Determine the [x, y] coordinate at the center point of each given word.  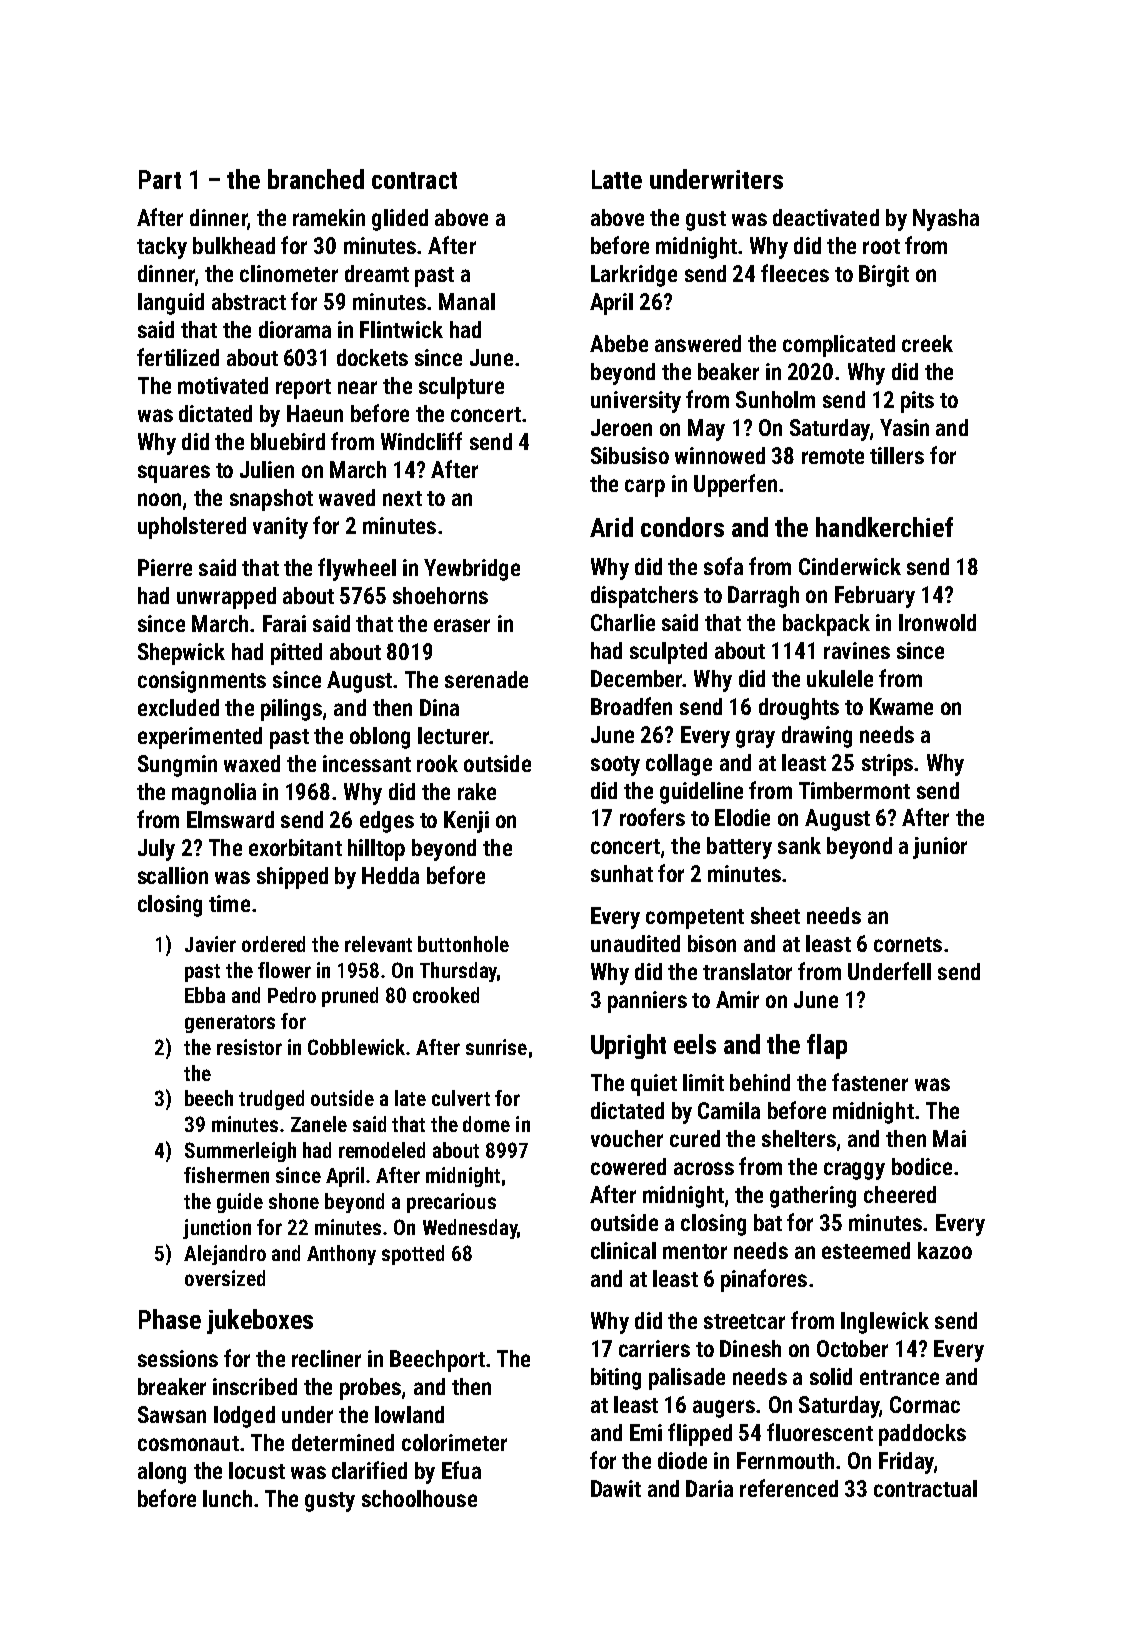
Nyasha [946, 220]
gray [755, 739]
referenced [789, 1488]
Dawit [616, 1488]
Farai [284, 623]
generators [230, 1024]
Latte [617, 179]
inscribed [255, 1386]
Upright [628, 1046]
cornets [908, 944]
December [637, 678]
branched [316, 179]
